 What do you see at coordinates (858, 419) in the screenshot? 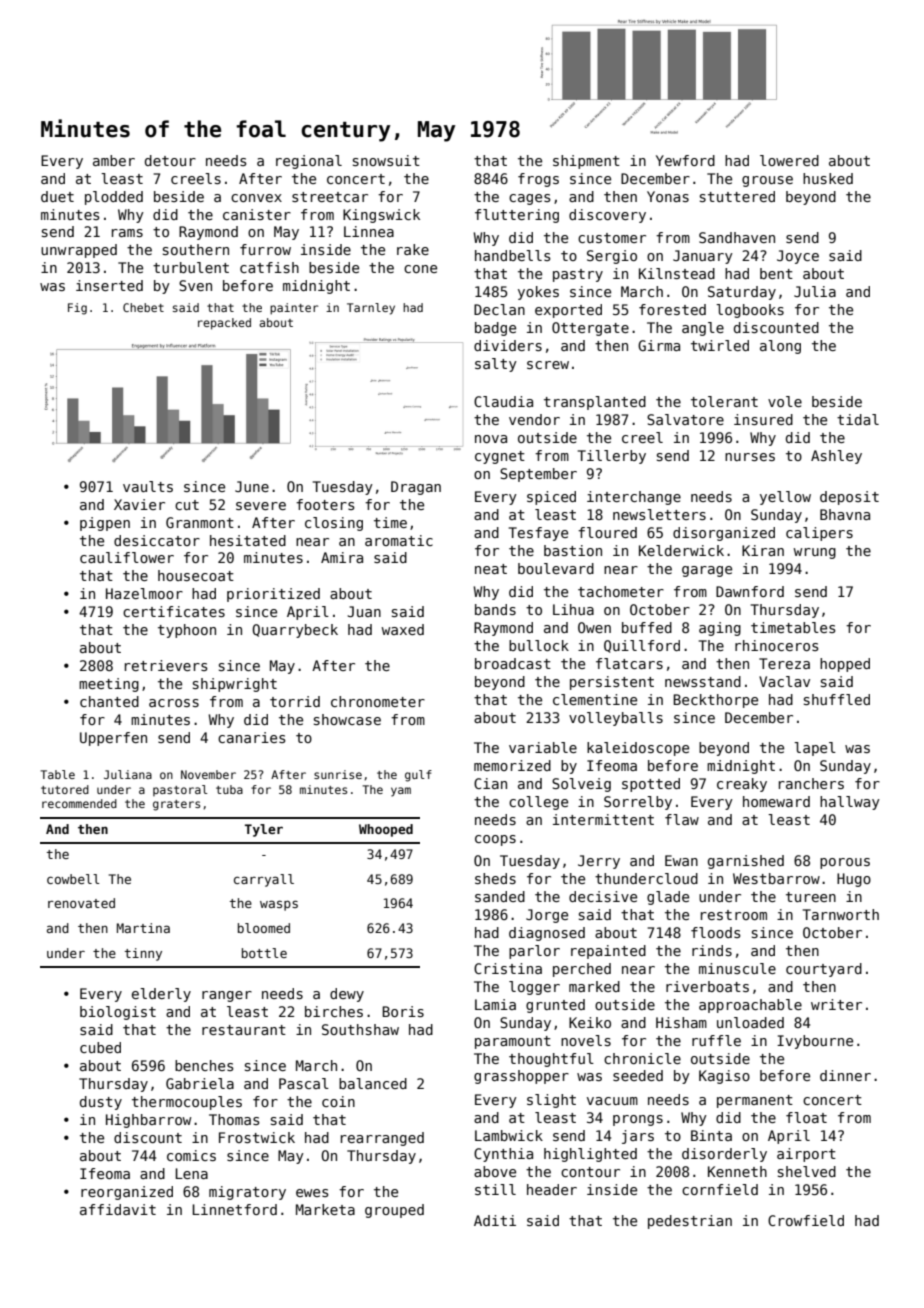
I see `tidal` at bounding box center [858, 419].
